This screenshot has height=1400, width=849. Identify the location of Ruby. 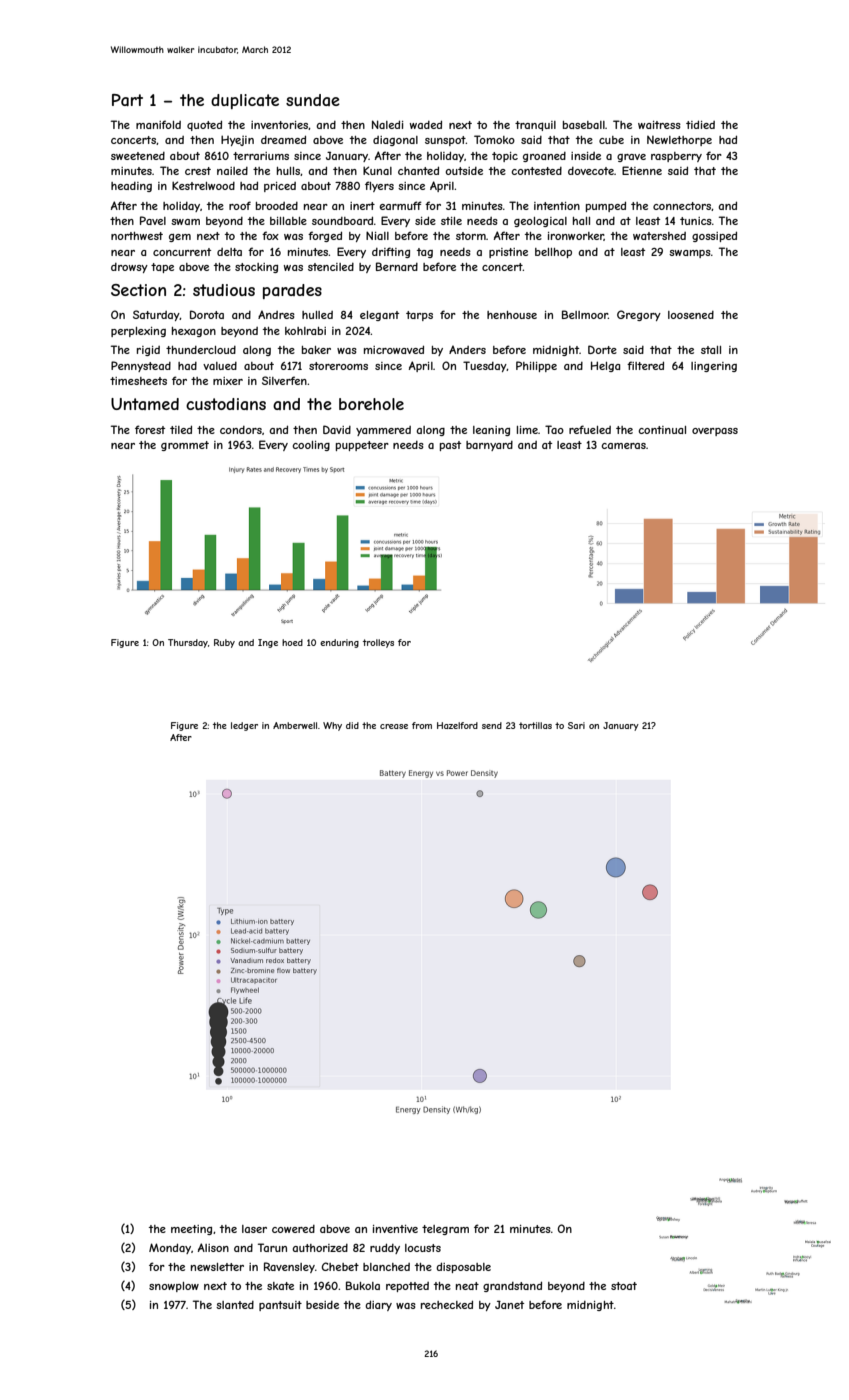
(224, 643).
